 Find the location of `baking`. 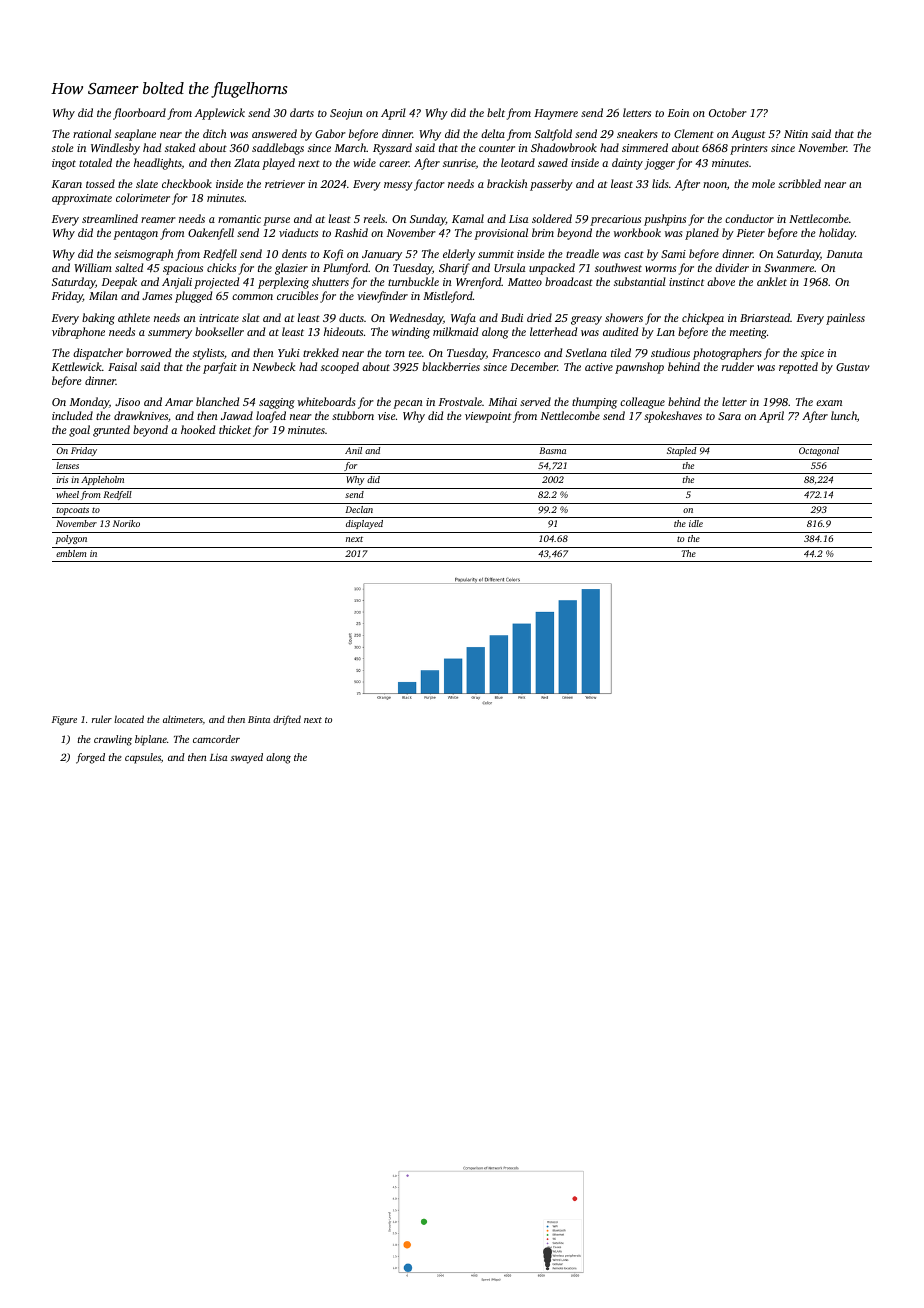

baking is located at coordinates (98, 319).
